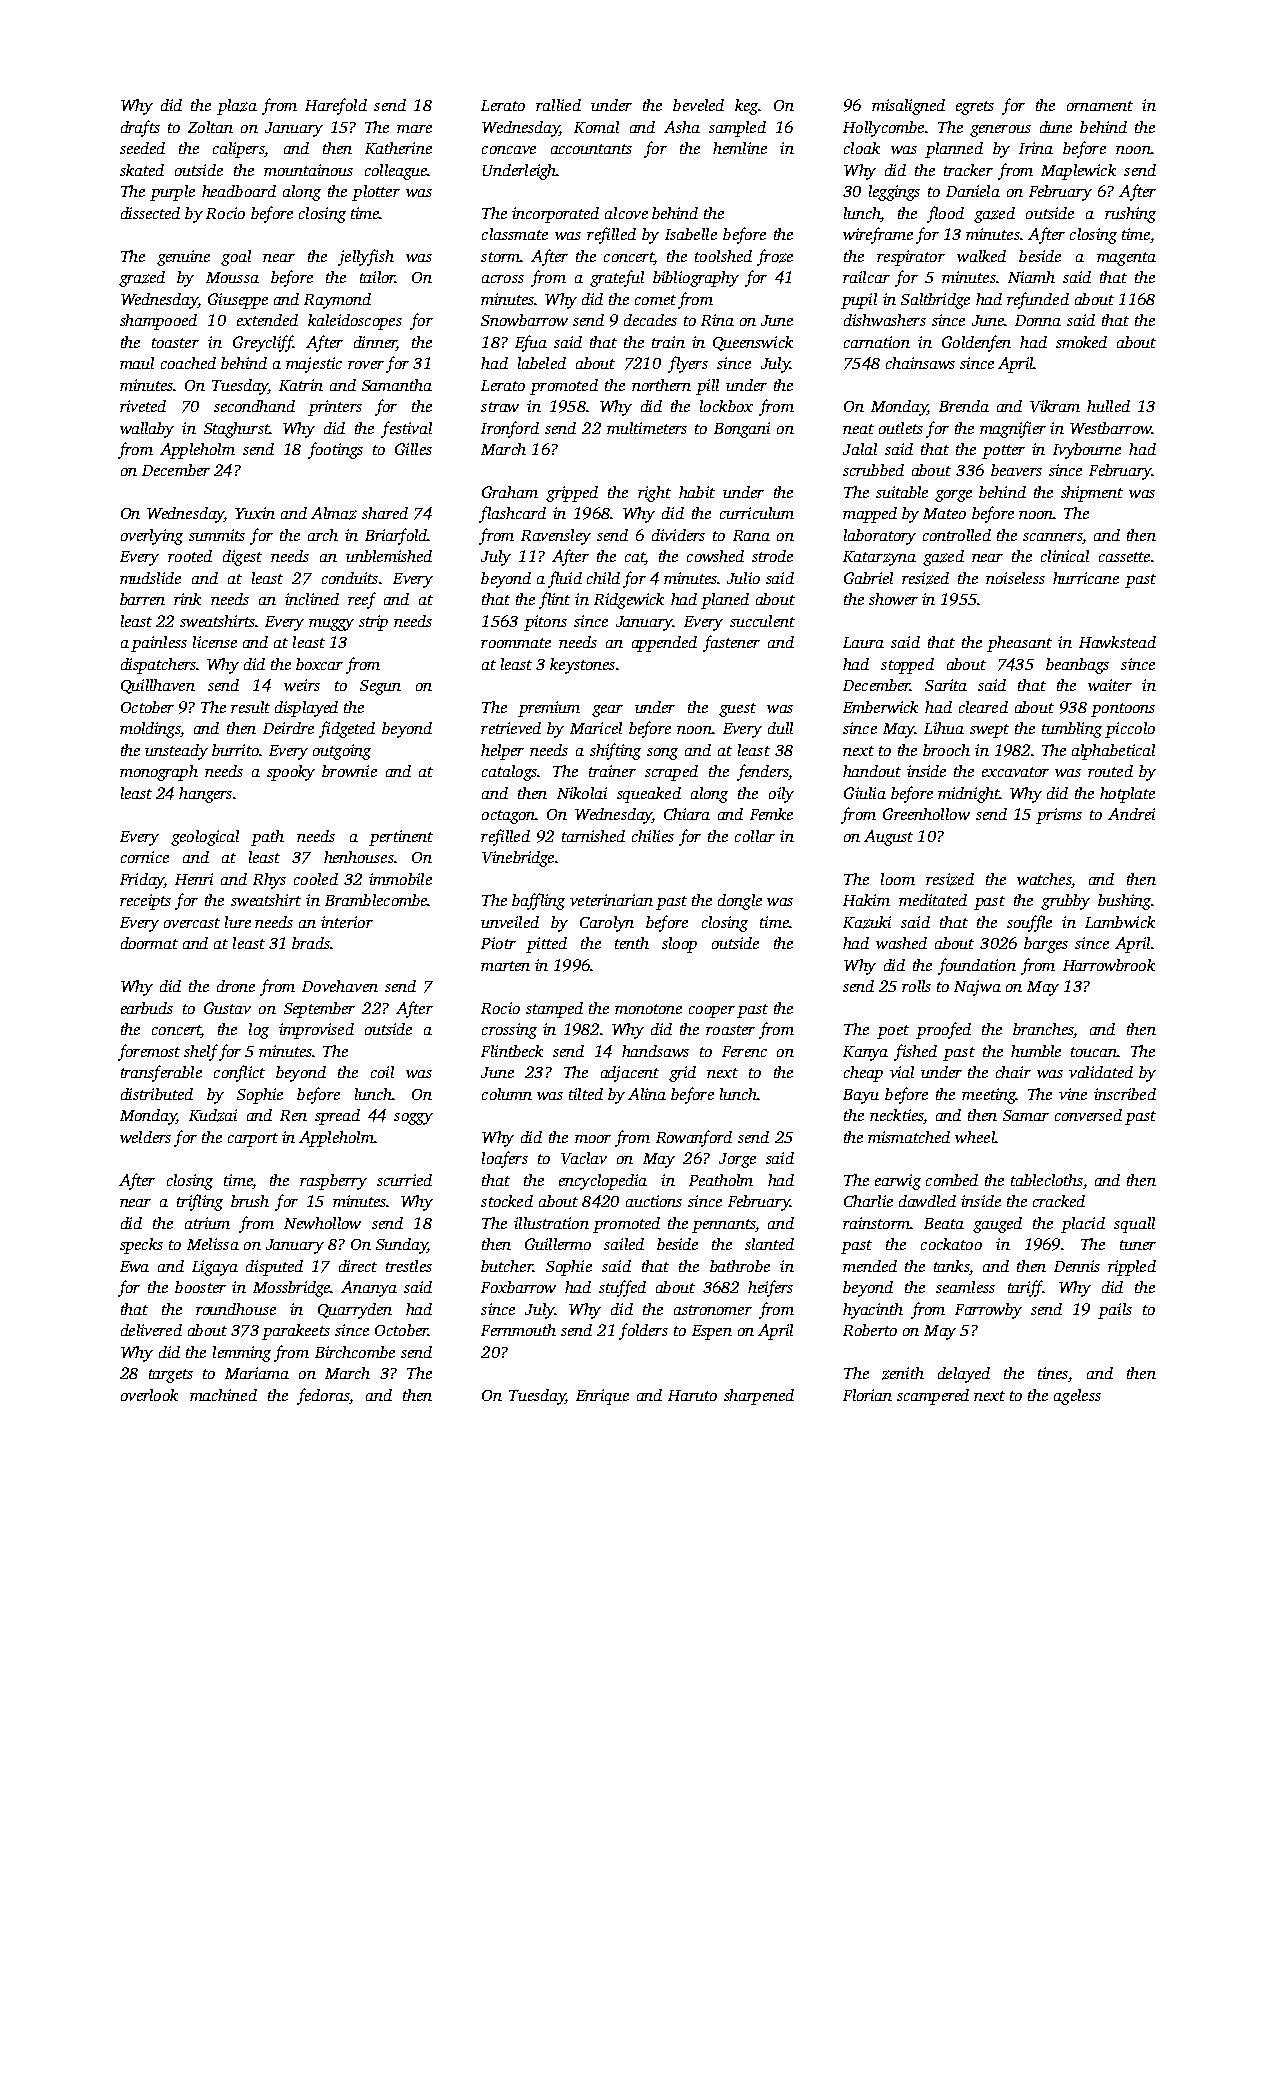  I want to click on mountainous, so click(308, 170).
